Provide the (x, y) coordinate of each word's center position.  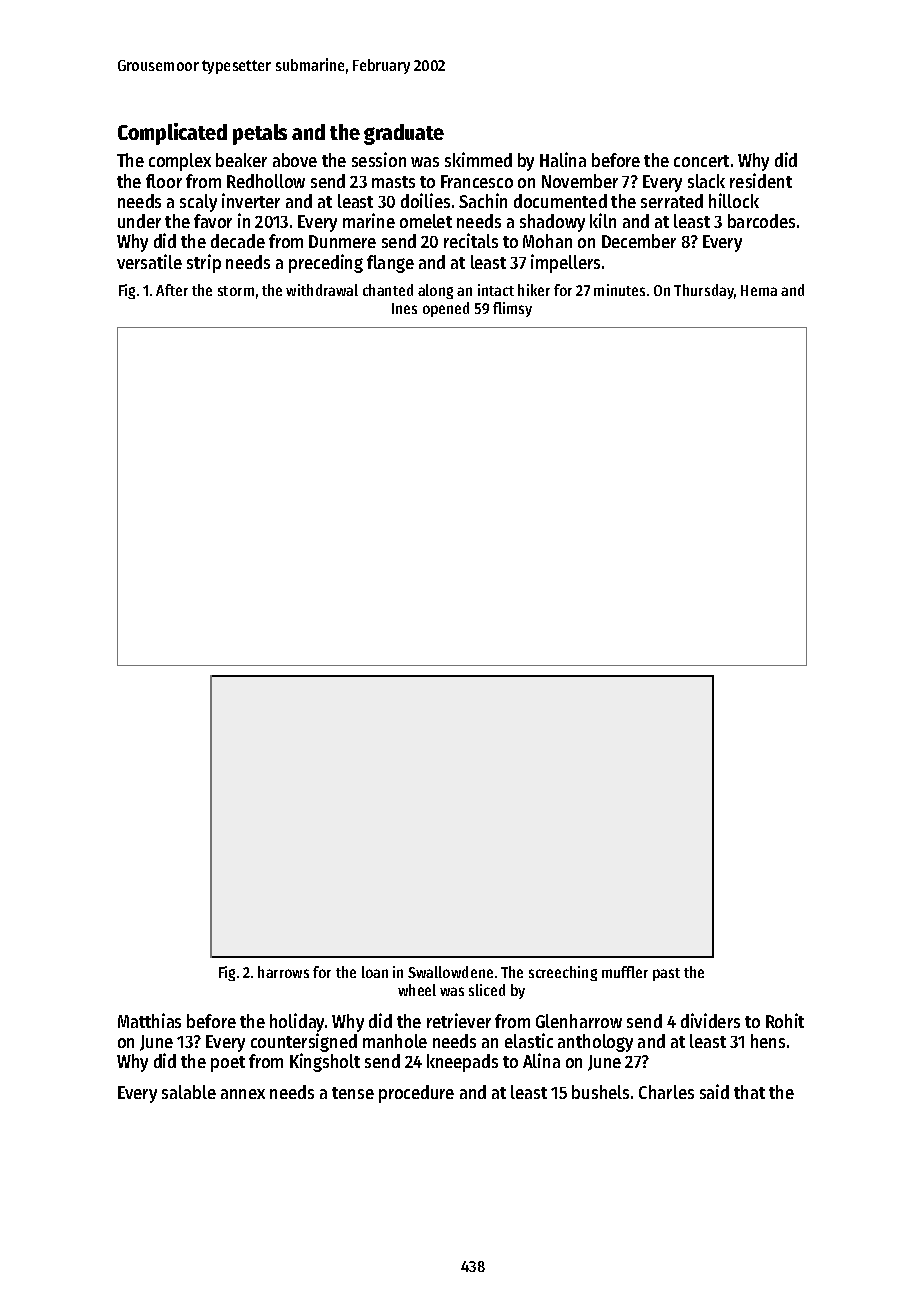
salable (189, 1092)
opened (446, 309)
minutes (619, 290)
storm (236, 291)
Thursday (704, 291)
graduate (404, 134)
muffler (625, 972)
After (172, 290)
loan (375, 972)
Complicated (172, 134)
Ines (404, 308)
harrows (283, 972)
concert (701, 161)
